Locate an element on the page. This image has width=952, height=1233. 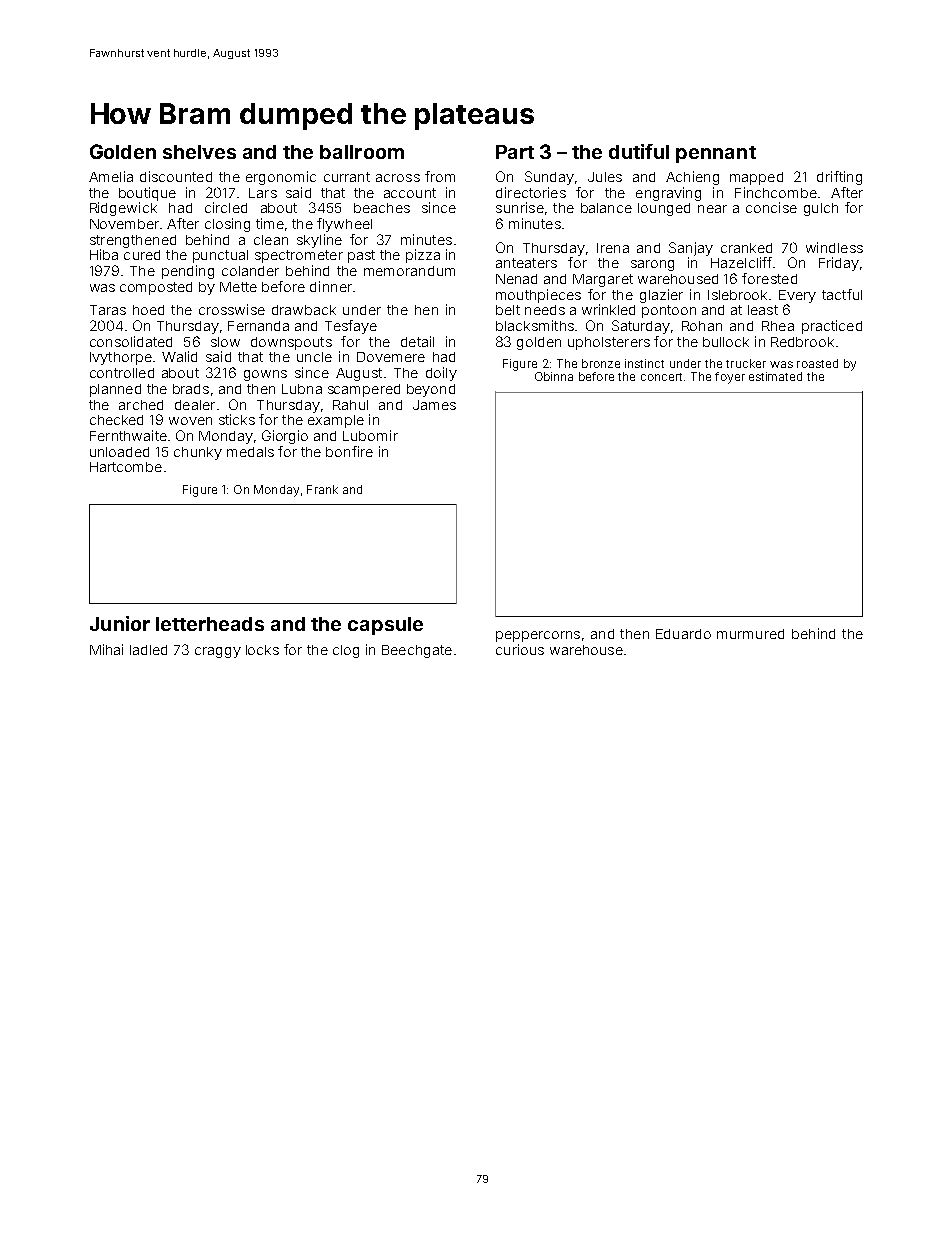
windless is located at coordinates (834, 247).
